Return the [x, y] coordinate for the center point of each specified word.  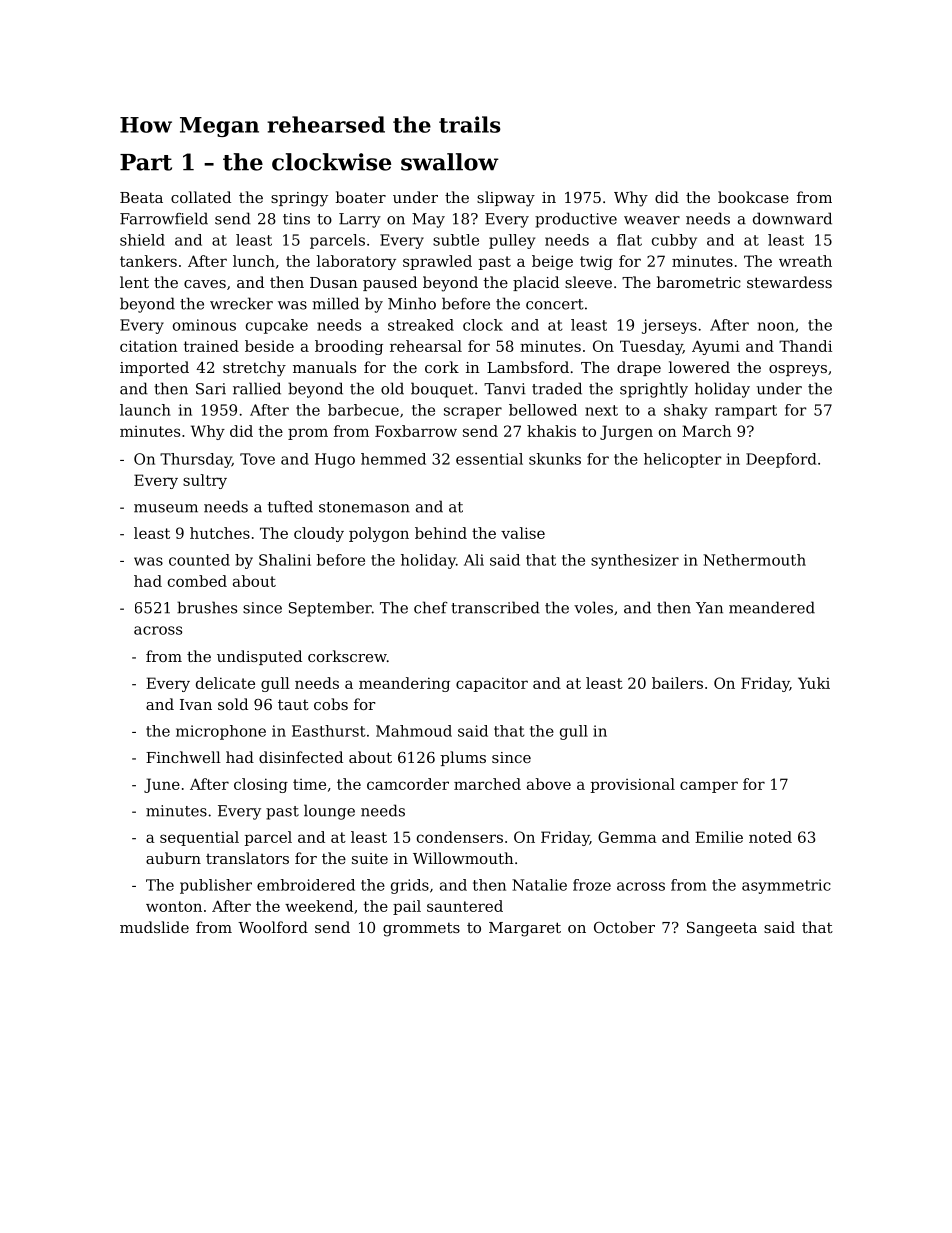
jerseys [669, 326]
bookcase [753, 197]
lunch [254, 261]
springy [299, 199]
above [549, 784]
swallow [450, 162]
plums [463, 758]
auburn [173, 858]
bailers [677, 683]
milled [335, 303]
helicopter [683, 460]
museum [166, 508]
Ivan [196, 704]
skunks [555, 459]
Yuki [814, 683]
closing [261, 785]
